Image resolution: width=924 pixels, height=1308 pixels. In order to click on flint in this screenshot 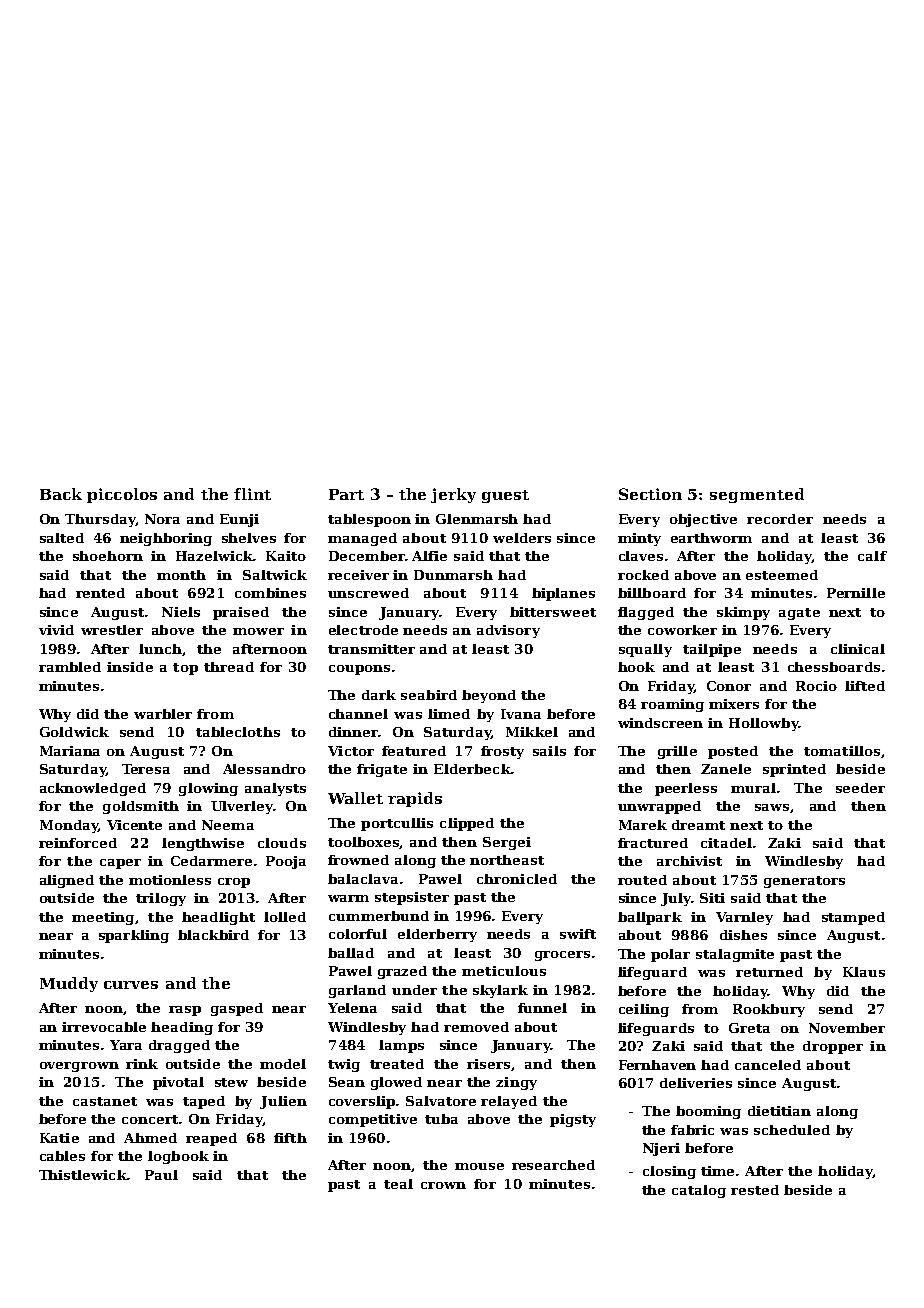, I will do `click(252, 494)`.
